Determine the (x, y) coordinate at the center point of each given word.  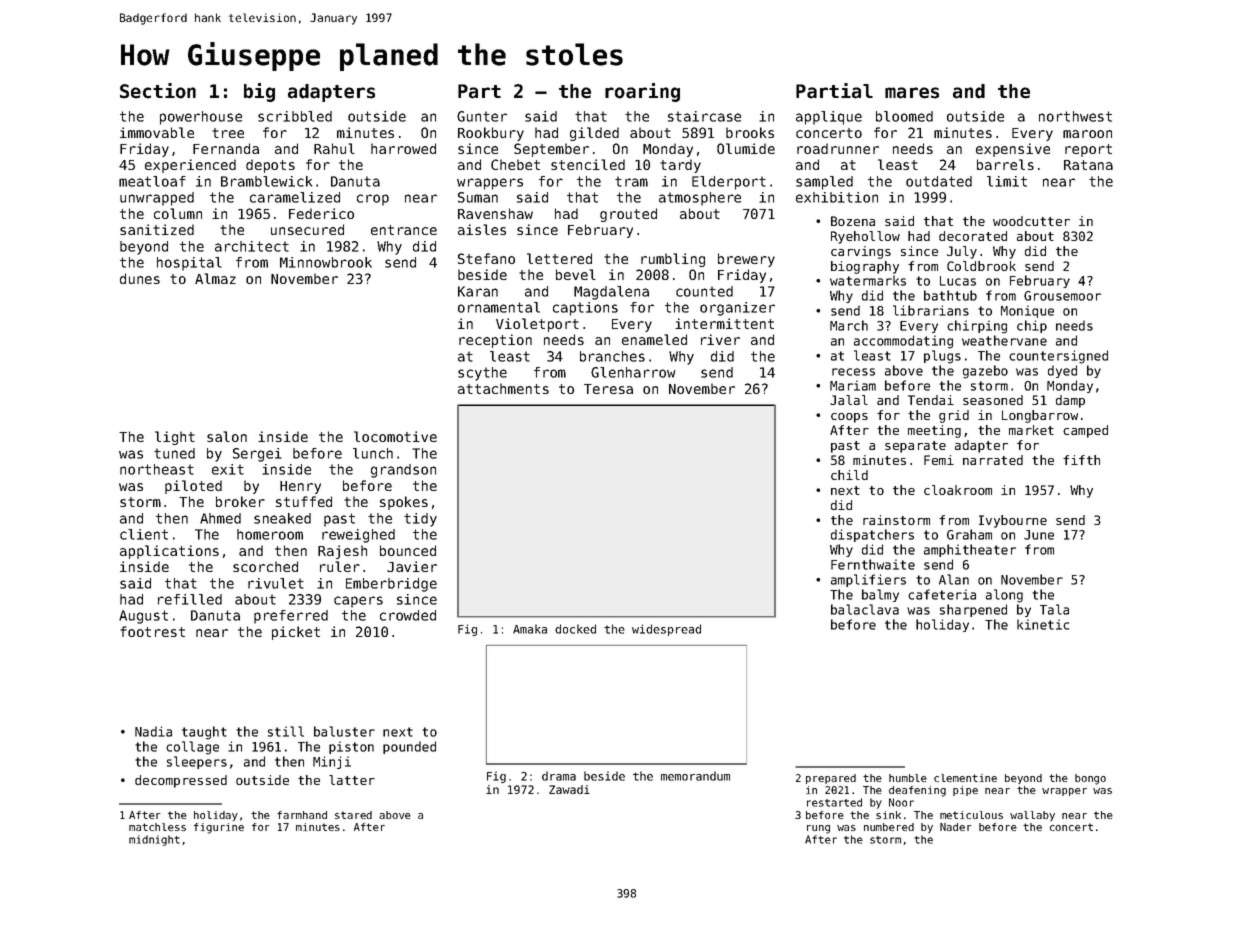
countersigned (1058, 357)
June (1039, 535)
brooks (750, 132)
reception (495, 341)
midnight (154, 840)
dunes (140, 278)
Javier (412, 566)
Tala (1054, 609)
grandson (403, 471)
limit (1007, 181)
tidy (420, 520)
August (143, 617)
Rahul (334, 148)
